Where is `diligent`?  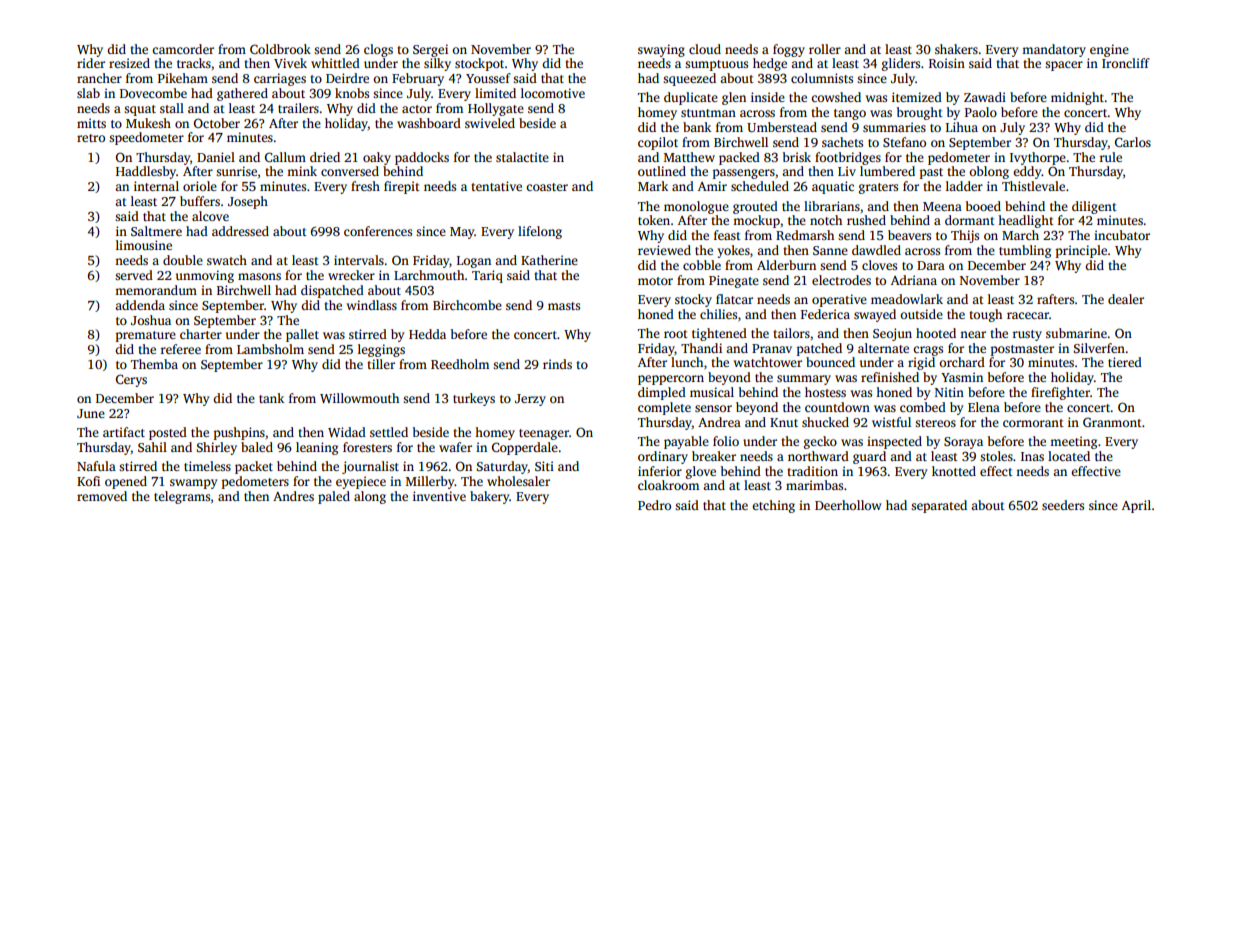 diligent is located at coordinates (1094, 207).
